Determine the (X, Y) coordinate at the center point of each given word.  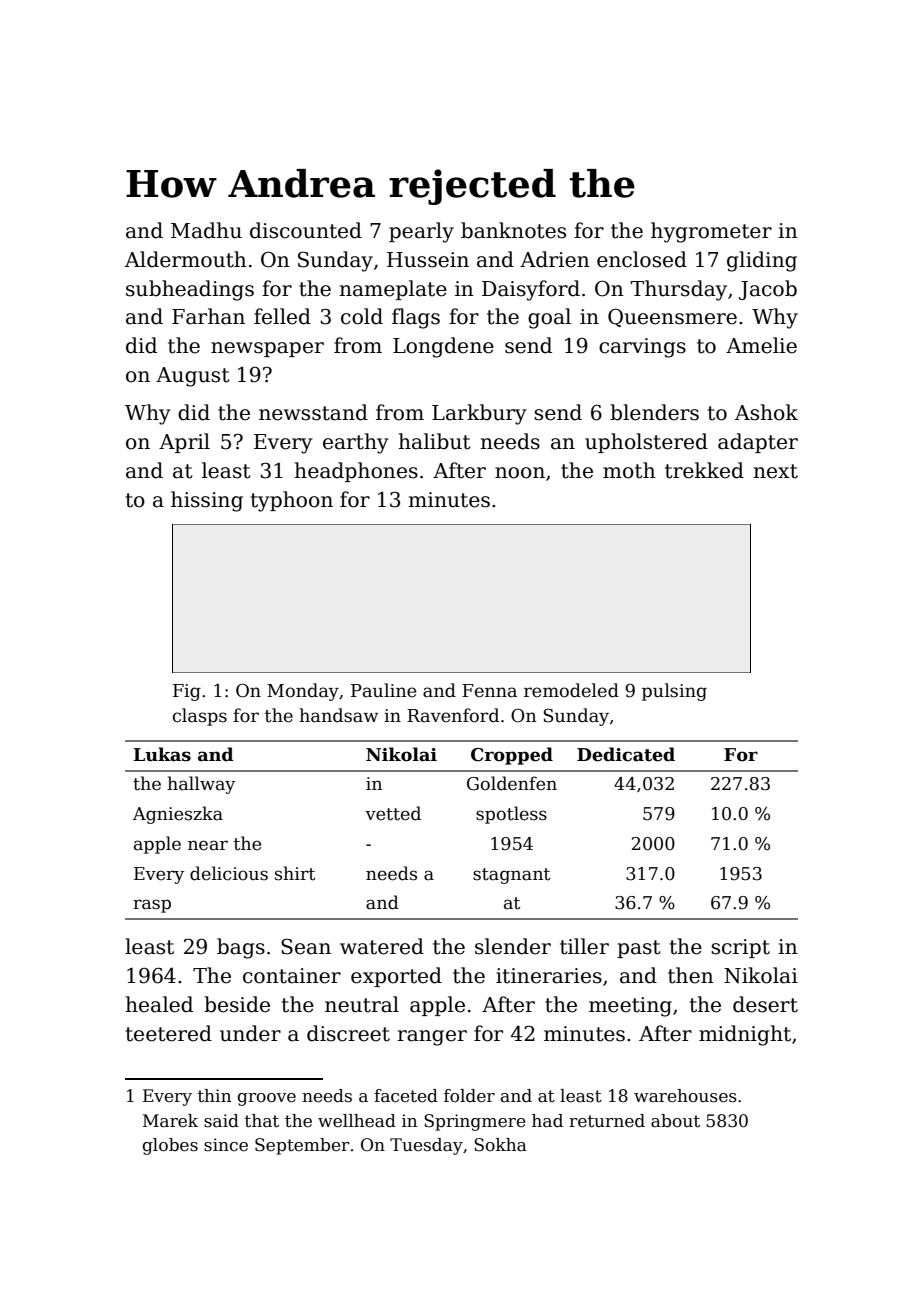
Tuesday (426, 1146)
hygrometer (711, 232)
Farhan (208, 316)
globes (170, 1146)
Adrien (555, 259)
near (208, 845)
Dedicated (626, 754)
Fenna (489, 691)
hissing (207, 501)
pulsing (674, 692)
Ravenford (453, 715)
